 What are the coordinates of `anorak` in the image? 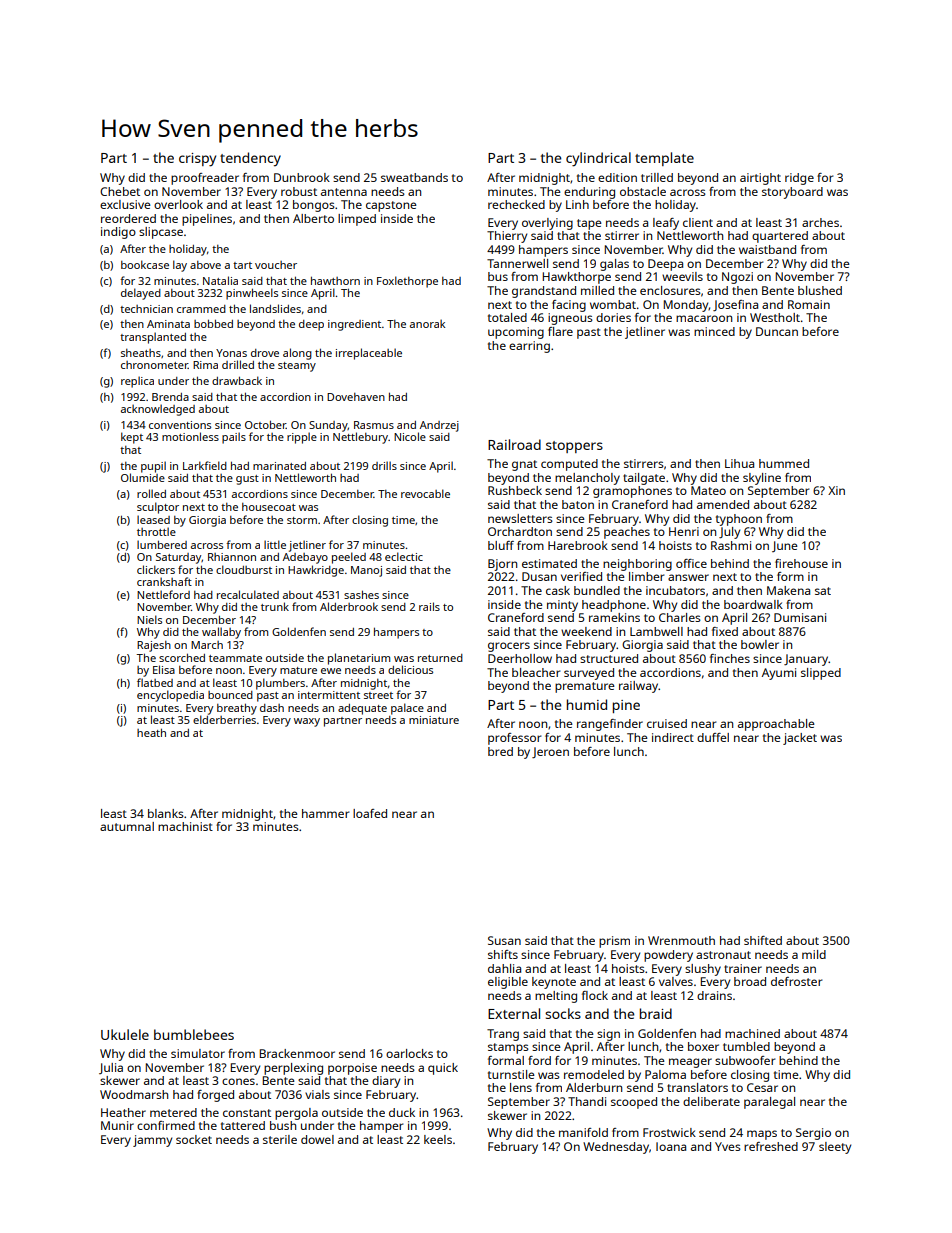 It's located at (427, 323).
